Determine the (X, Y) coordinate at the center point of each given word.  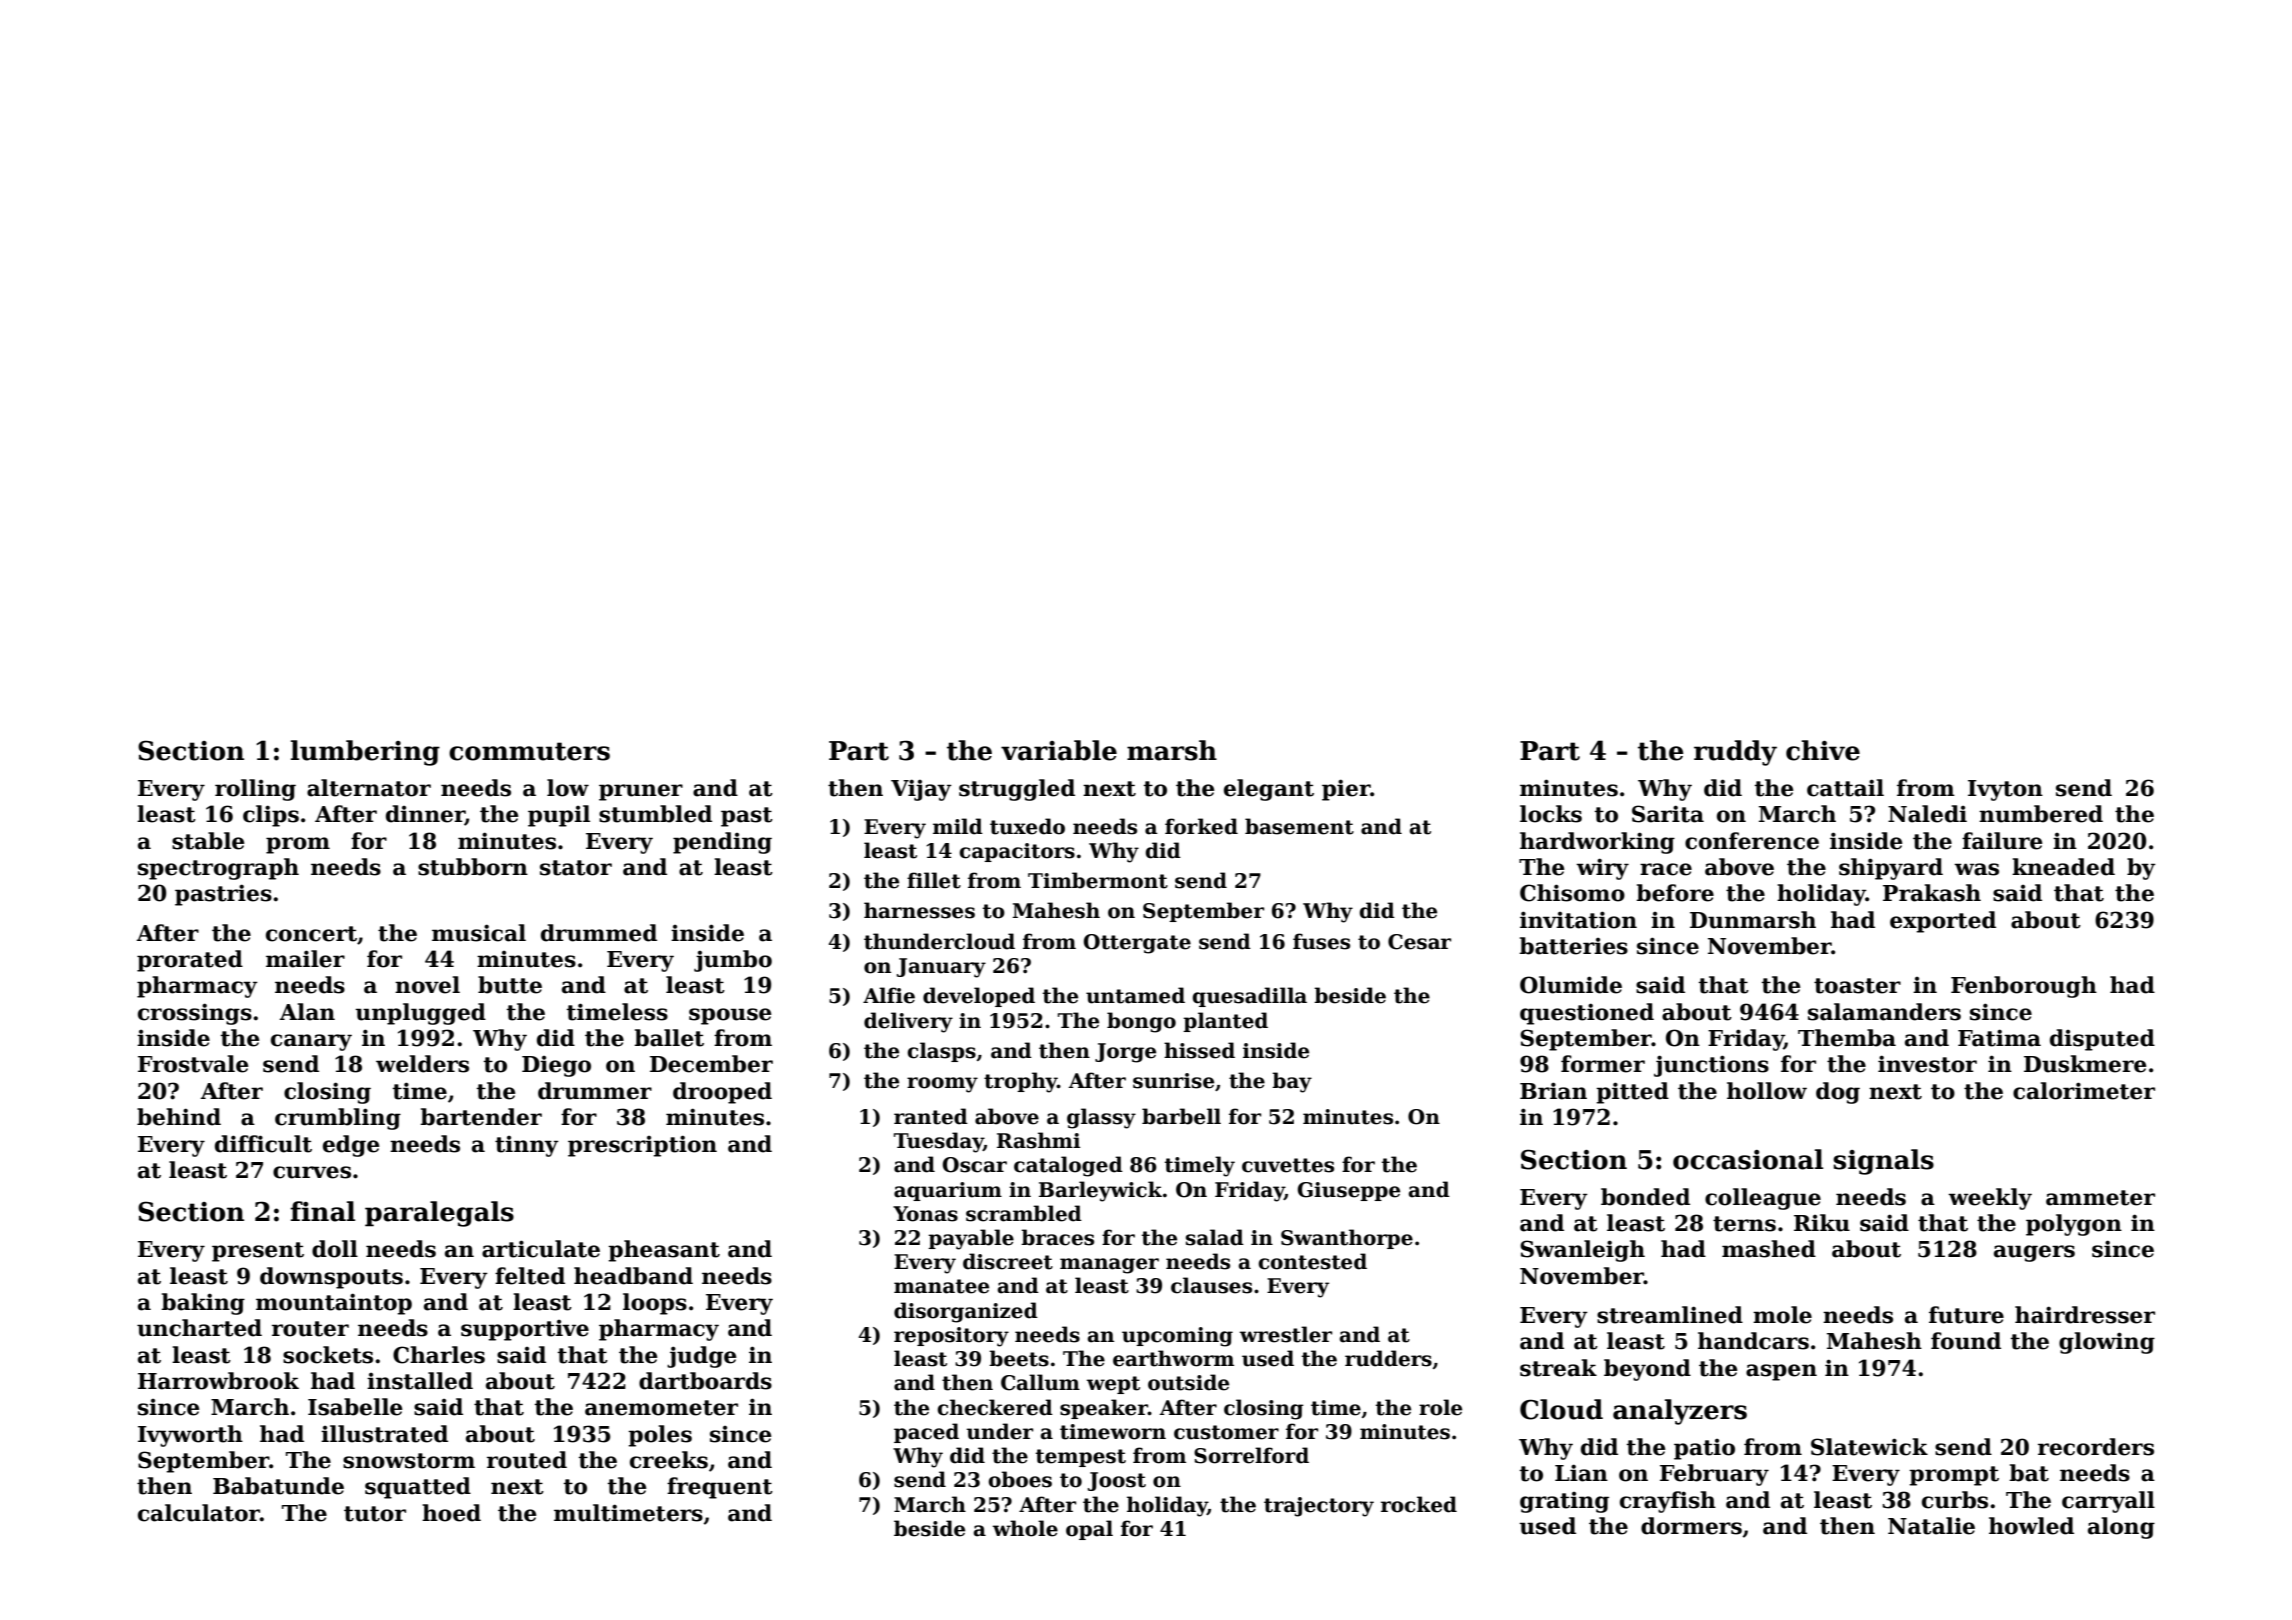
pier (1346, 790)
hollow (1767, 1091)
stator (576, 868)
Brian (1553, 1091)
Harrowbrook (218, 1381)
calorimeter (2084, 1091)
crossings (195, 1014)
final (322, 1211)
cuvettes (1288, 1165)
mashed (1769, 1249)
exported (1943, 922)
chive (1823, 750)
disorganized (966, 1312)
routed (527, 1460)
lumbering (365, 753)
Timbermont (1098, 880)
